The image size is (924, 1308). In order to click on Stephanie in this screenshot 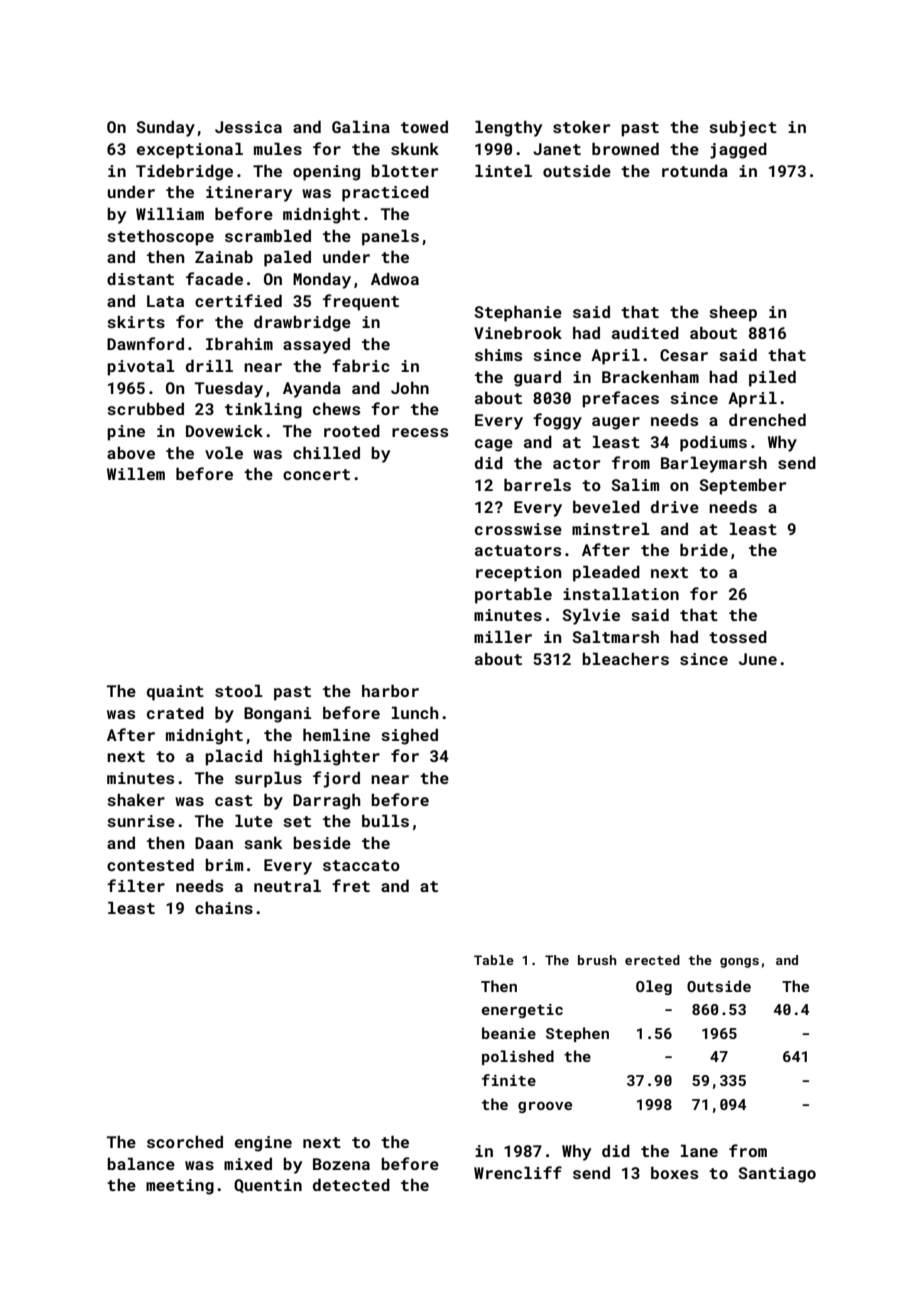, I will do `click(518, 313)`.
